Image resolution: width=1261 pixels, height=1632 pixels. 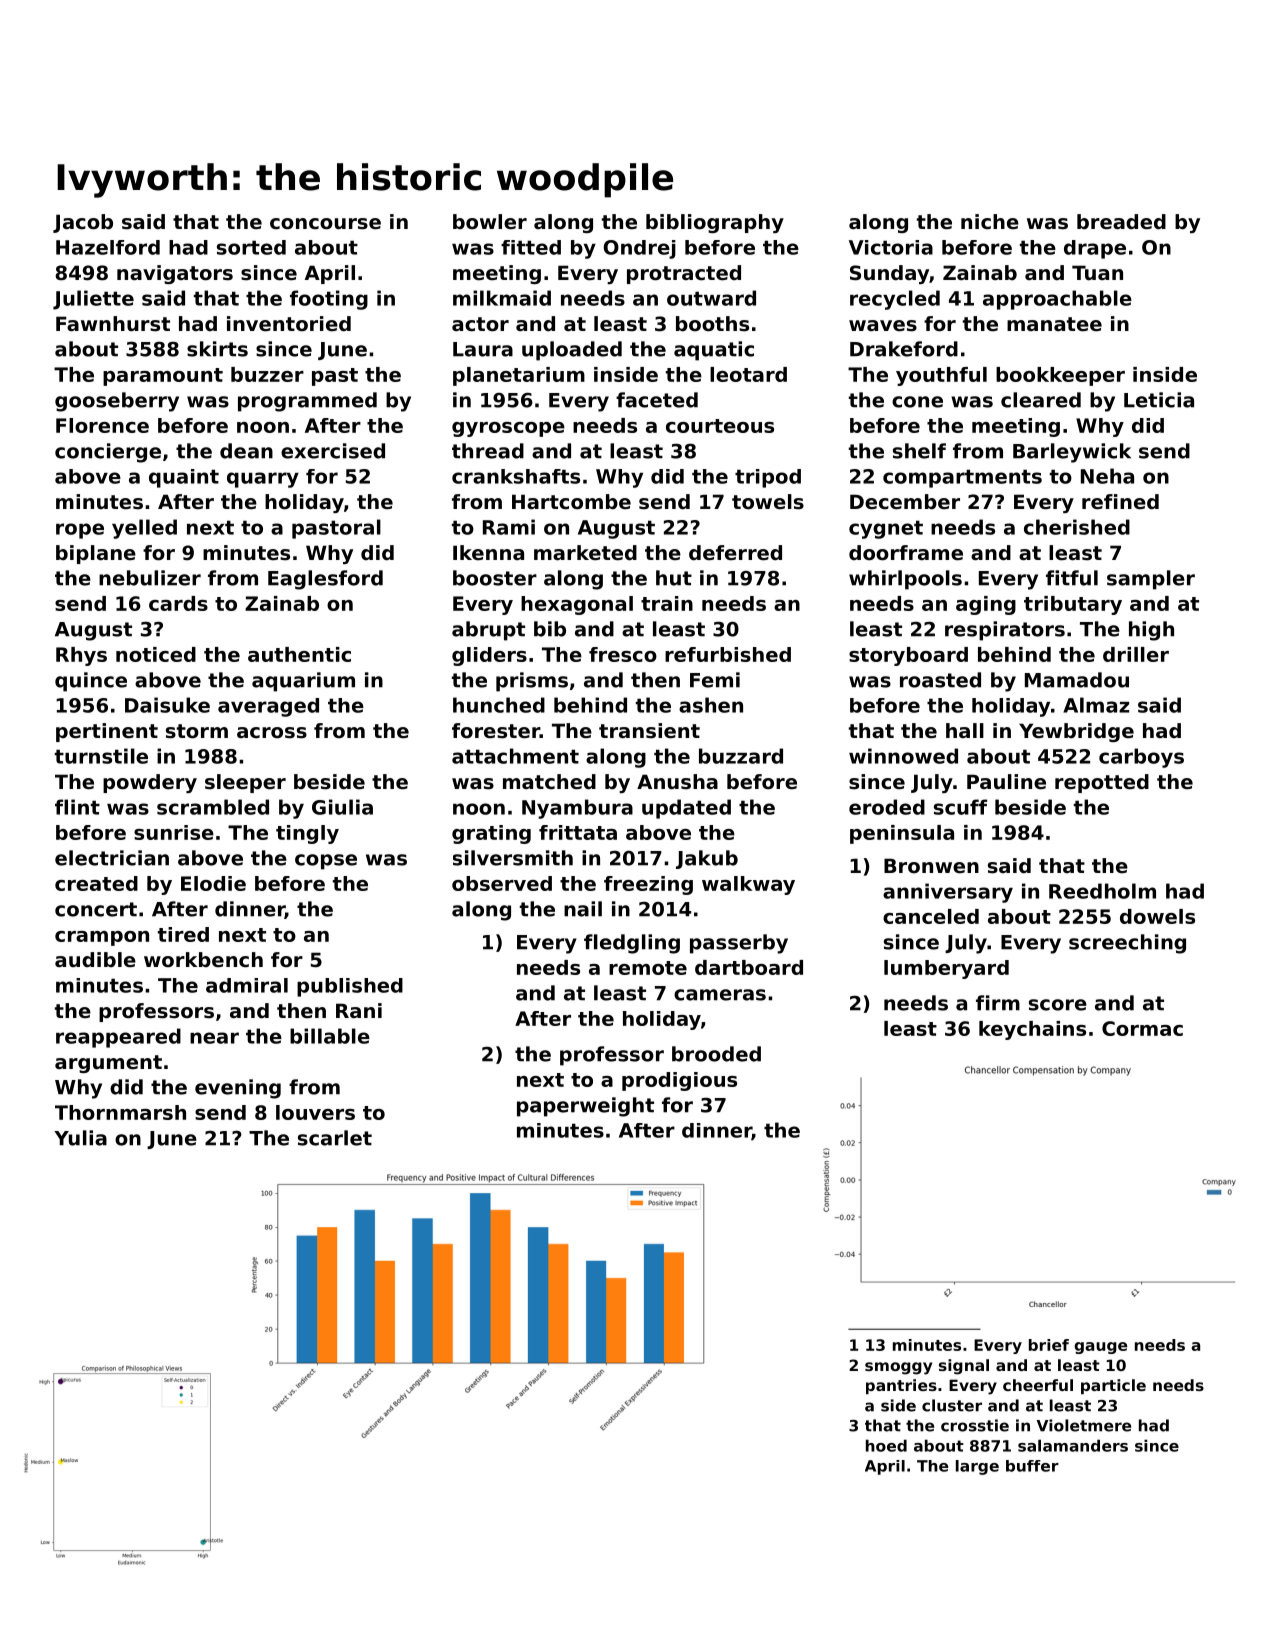 I want to click on Ikenna, so click(x=488, y=553).
